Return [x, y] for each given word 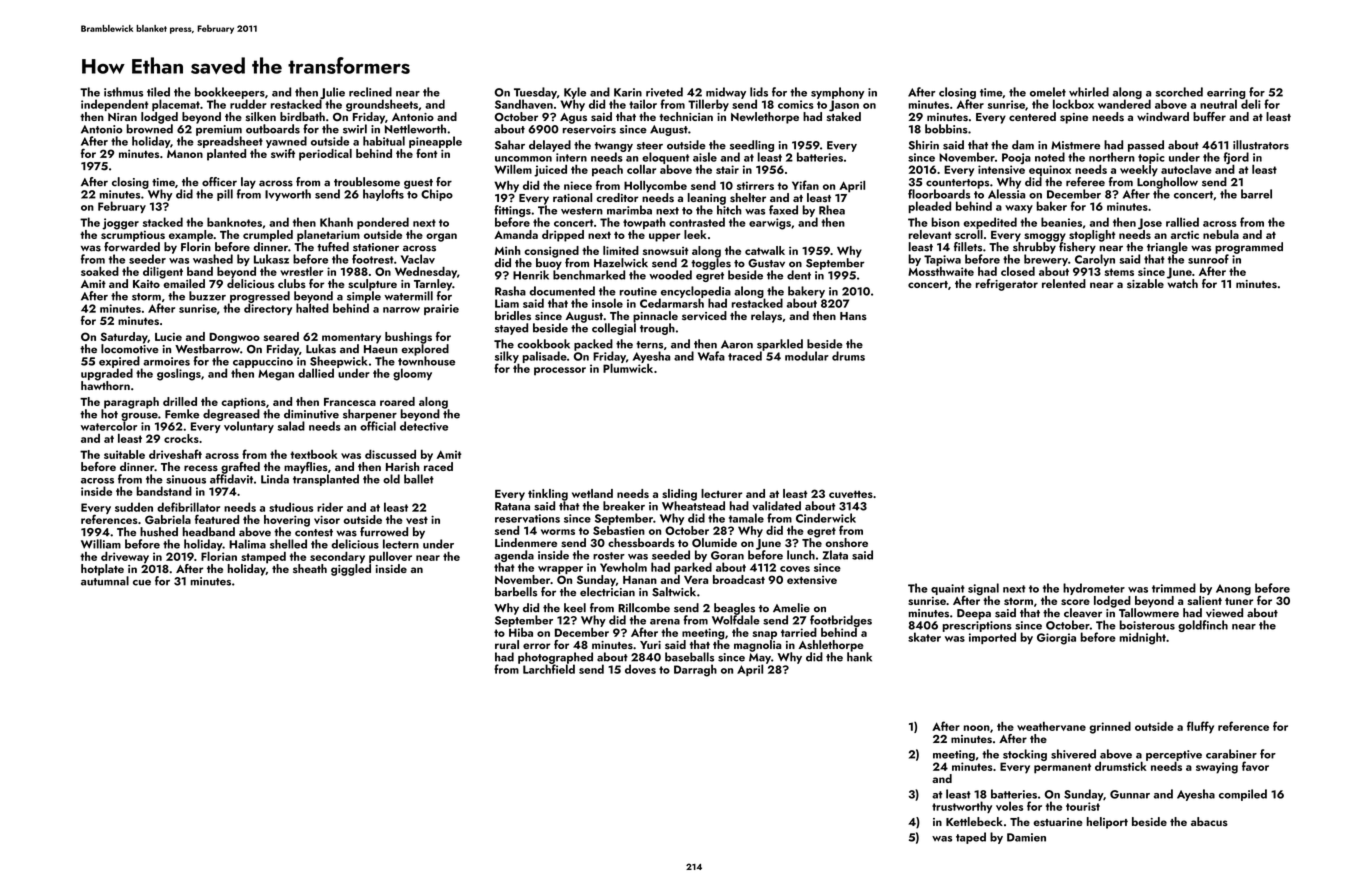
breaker [624, 506]
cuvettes [851, 494]
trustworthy [962, 807]
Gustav [766, 263]
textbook [314, 454]
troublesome [367, 182]
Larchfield [549, 669]
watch [1183, 283]
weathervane [1051, 726]
